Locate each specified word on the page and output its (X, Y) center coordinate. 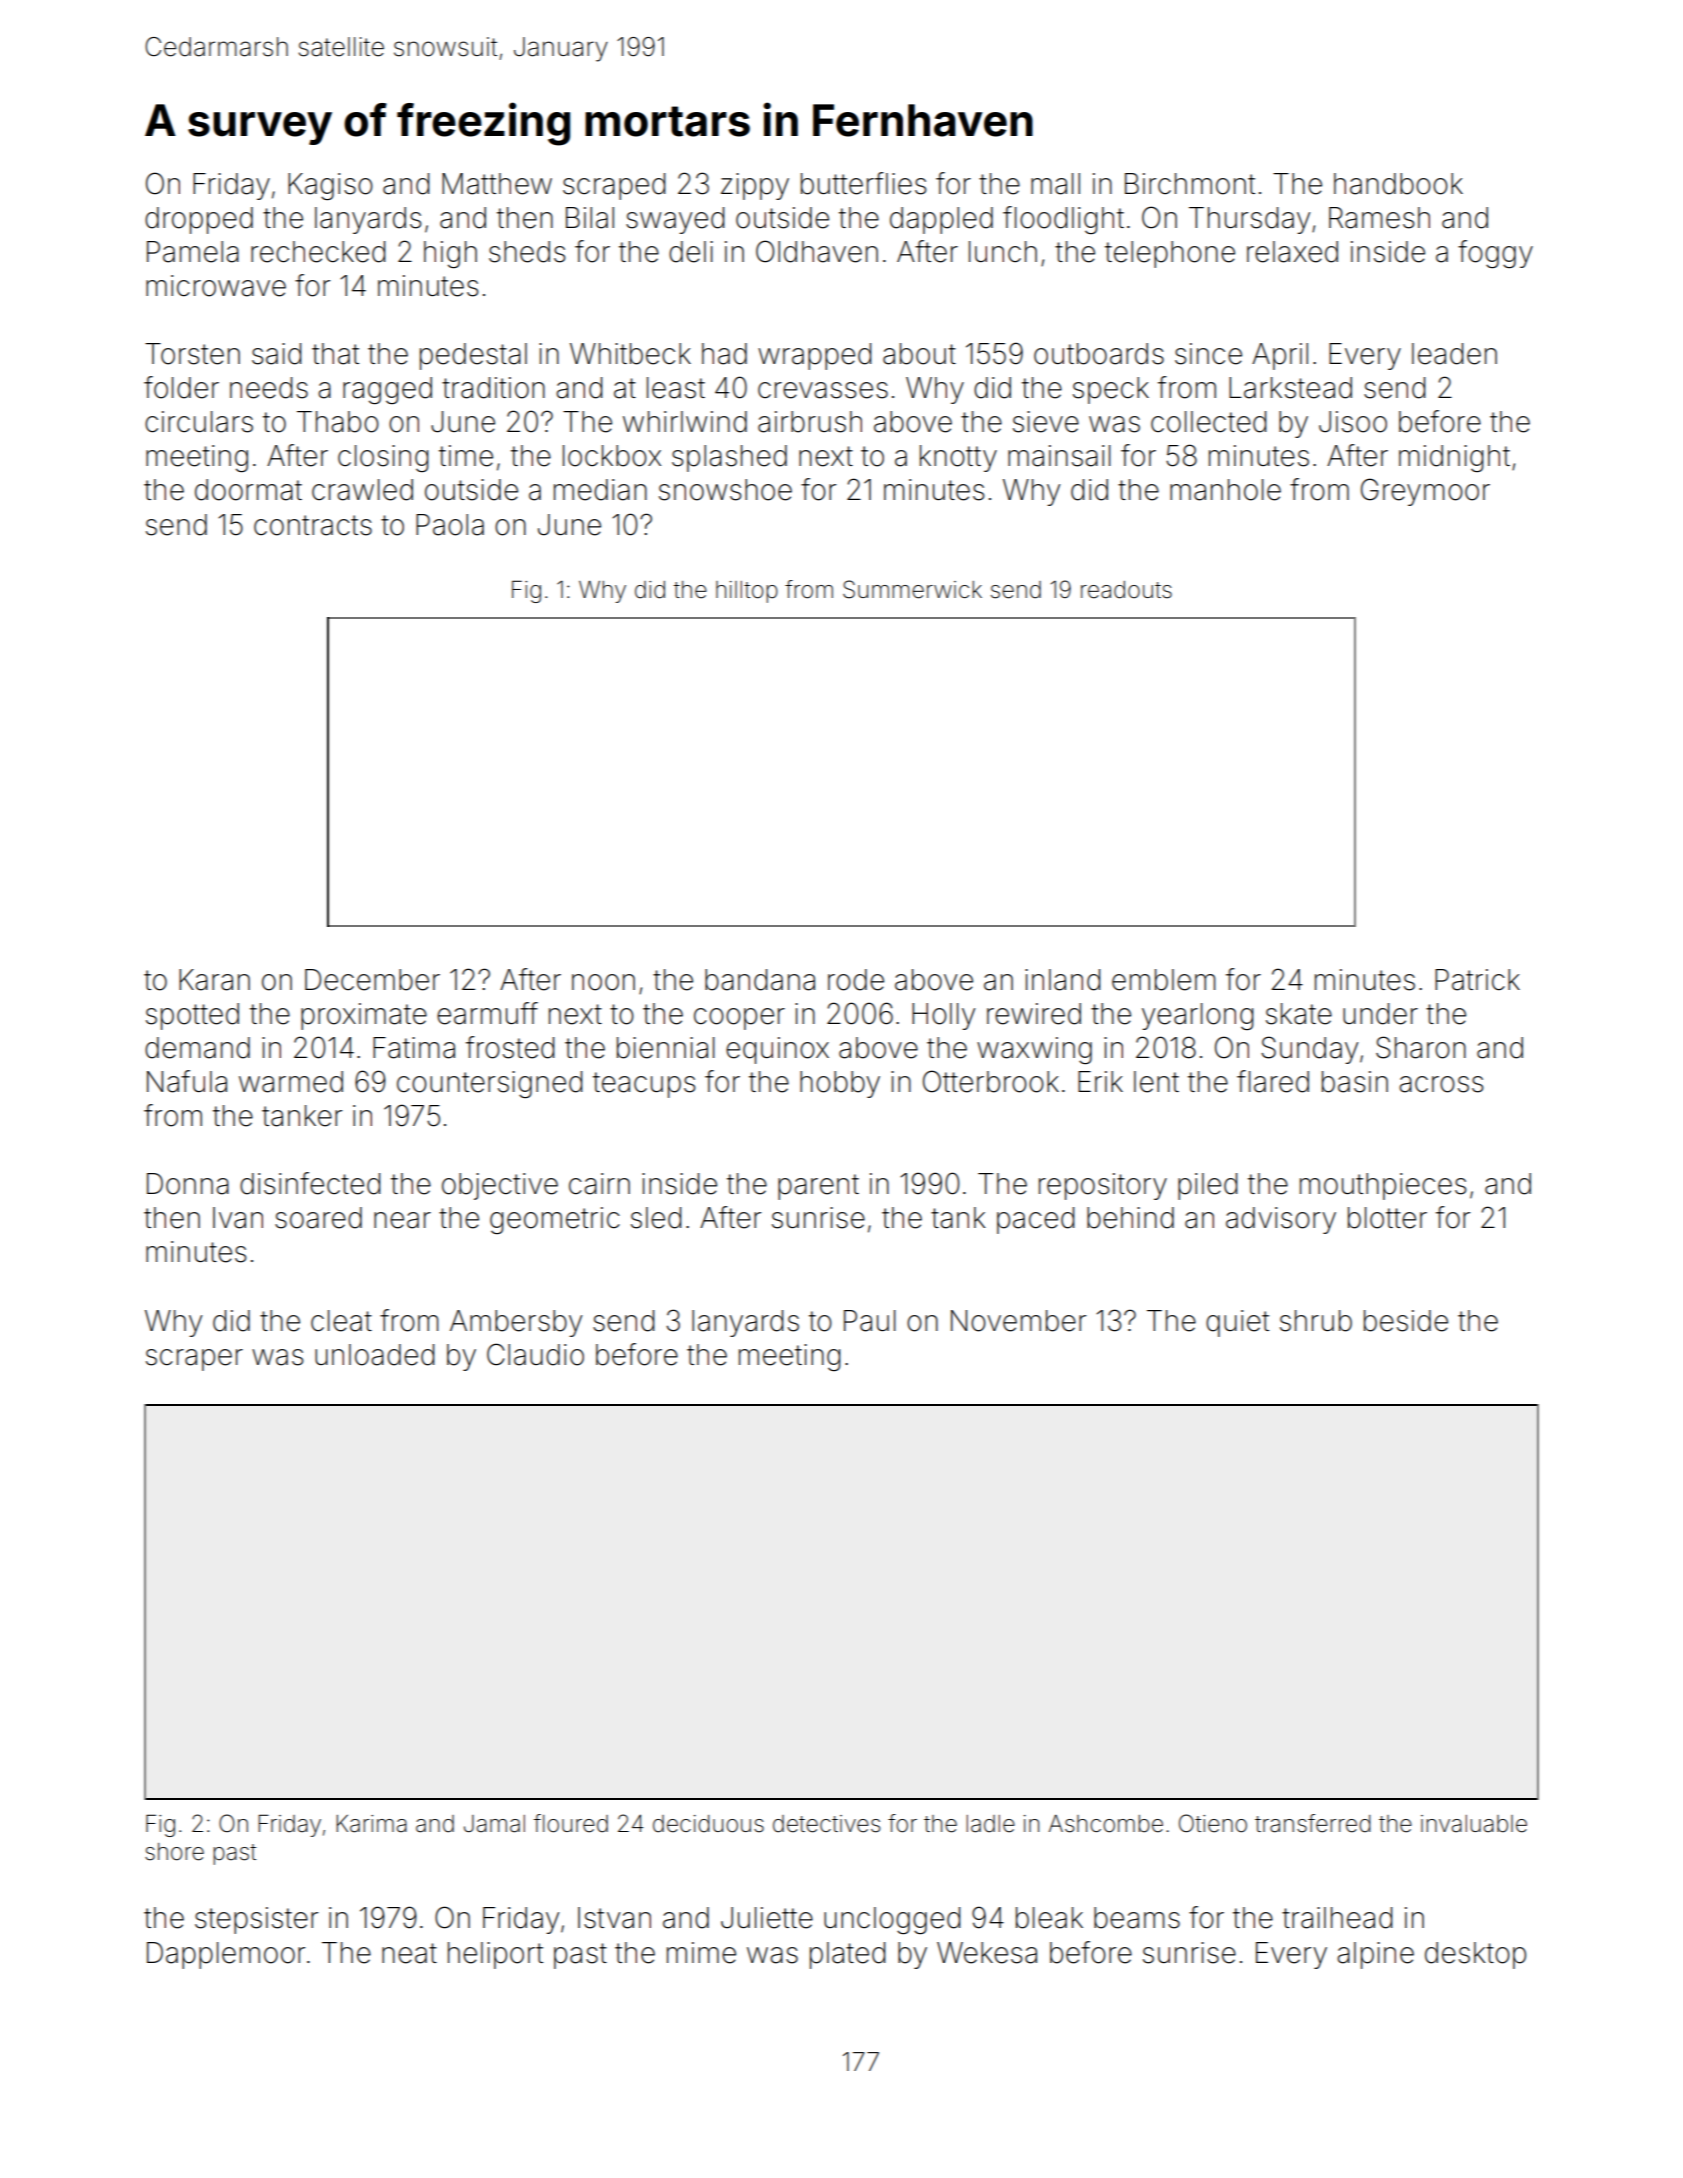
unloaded (374, 1355)
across (1441, 1084)
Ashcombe (1106, 1824)
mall (1055, 184)
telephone (1170, 254)
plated (847, 1955)
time (466, 456)
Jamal (494, 1824)
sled (656, 1218)
